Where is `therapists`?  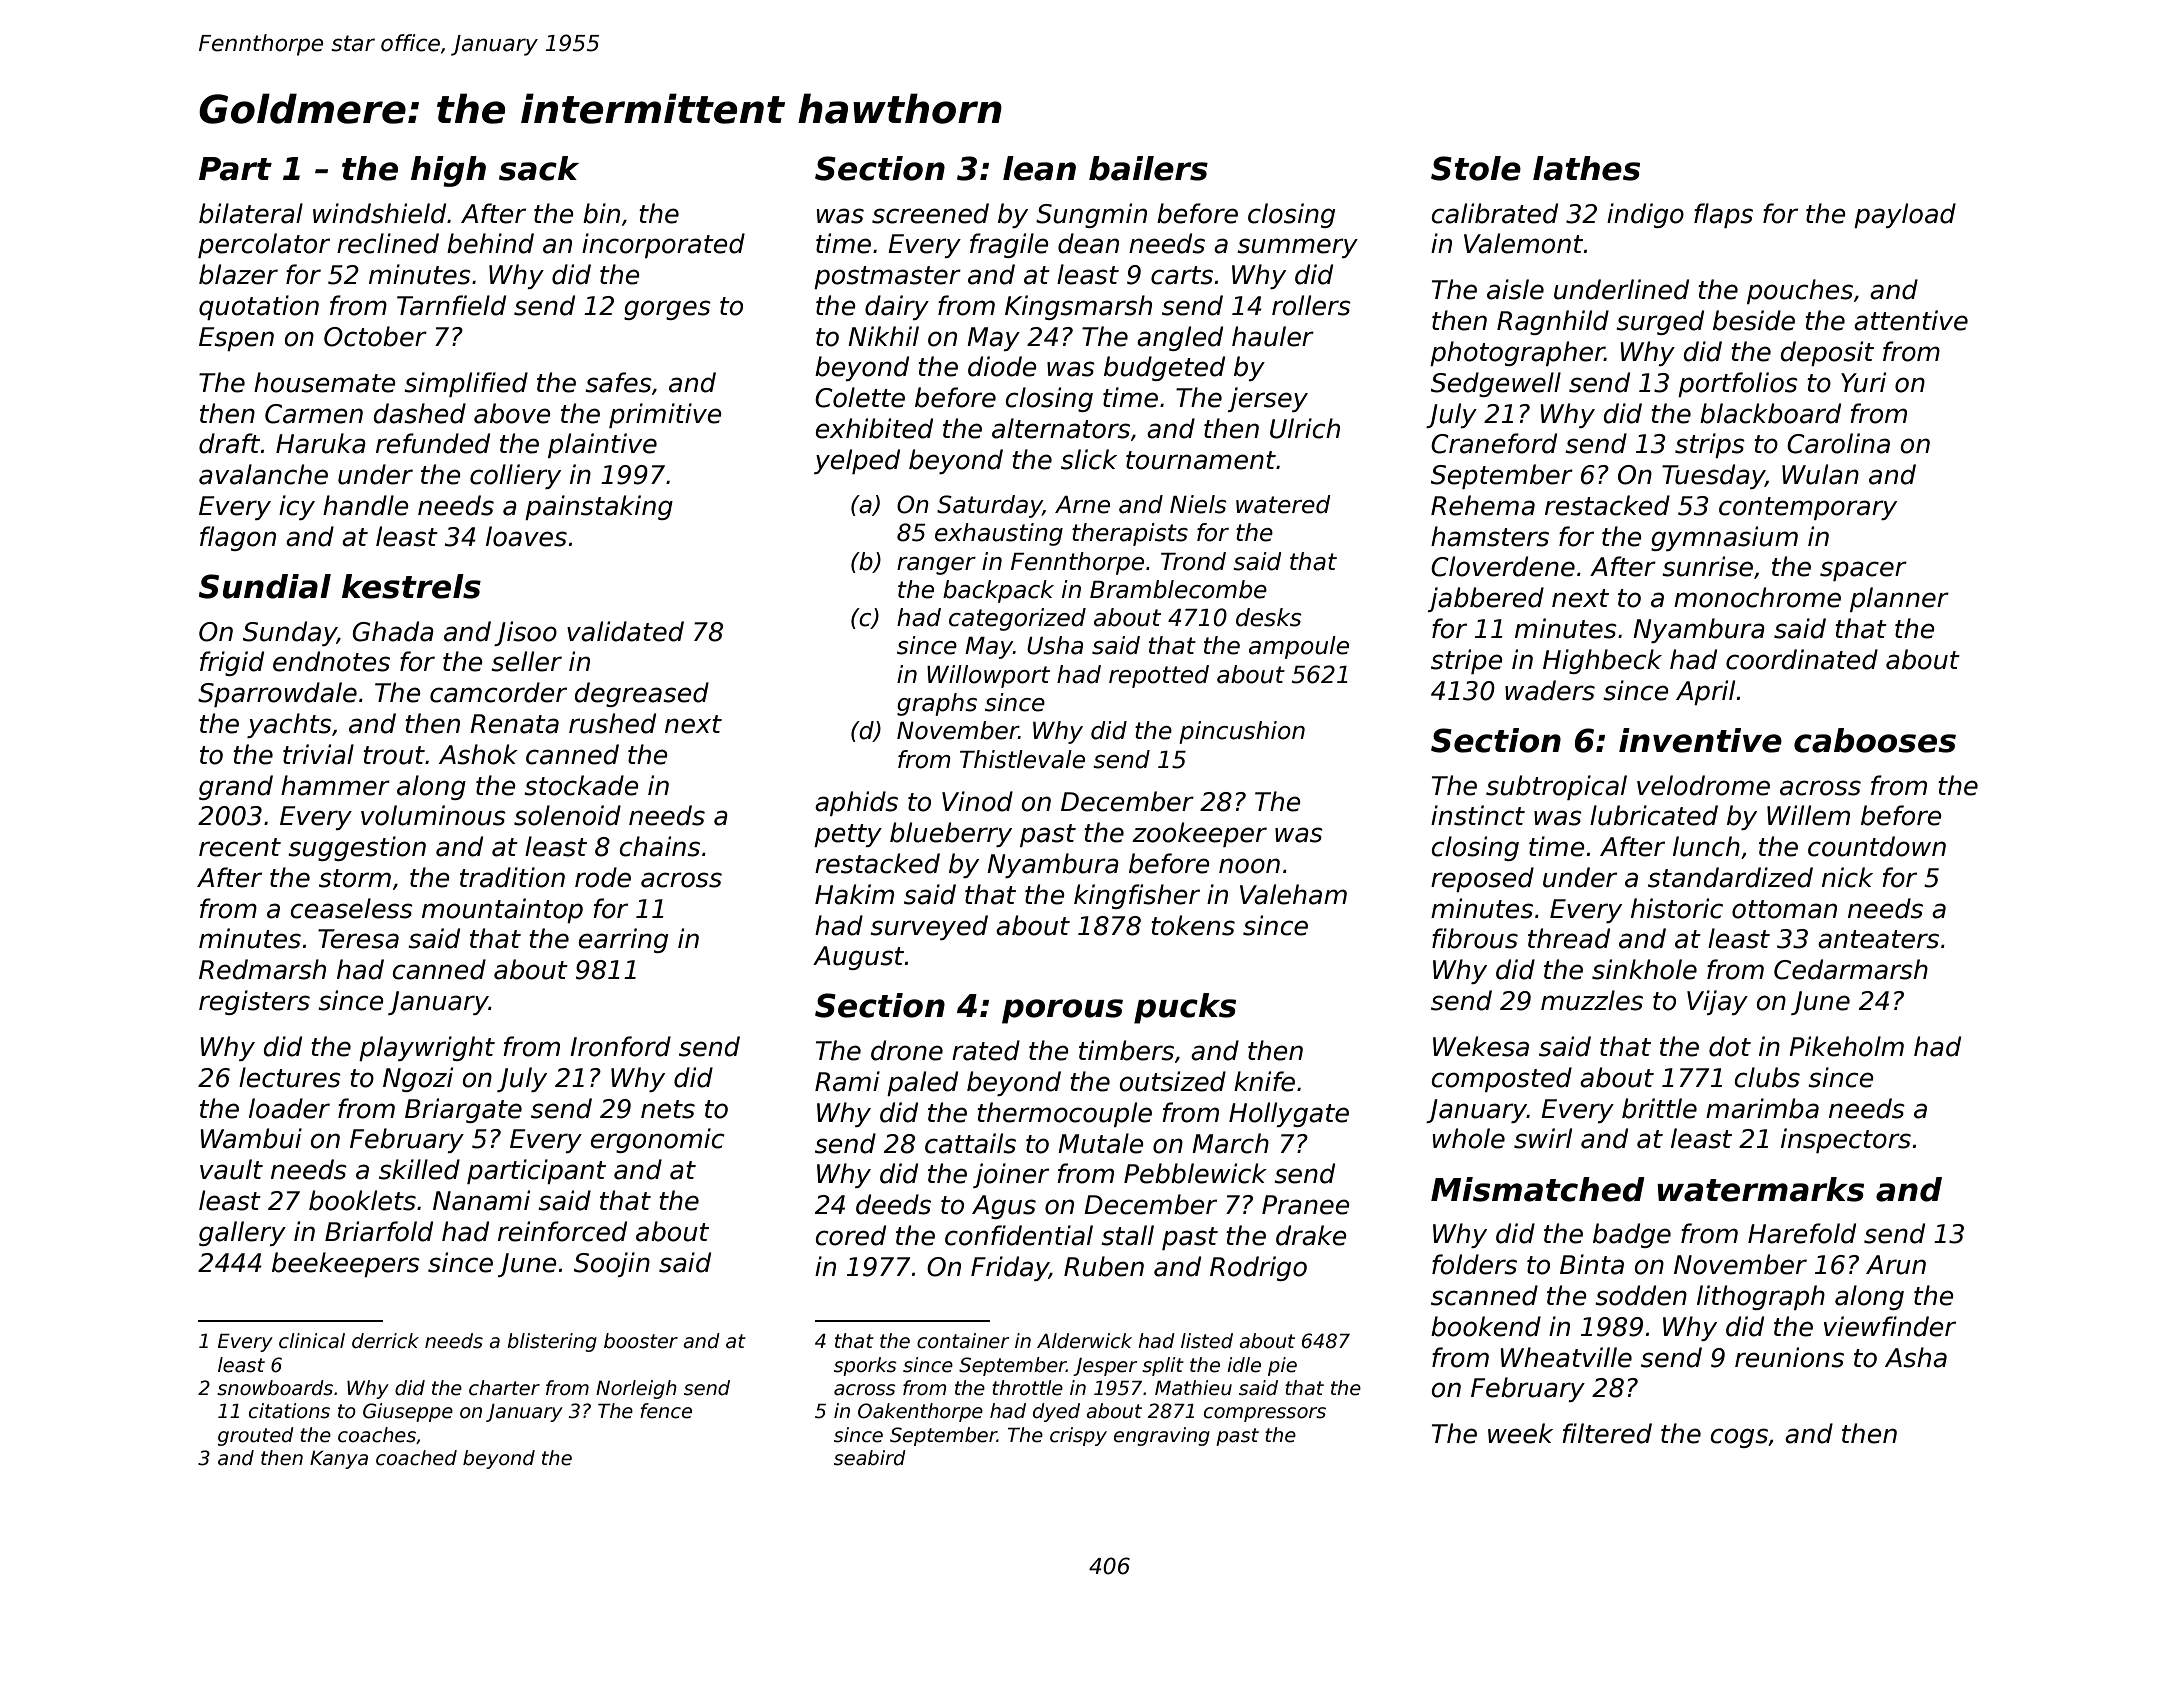 therapists is located at coordinates (1130, 534).
